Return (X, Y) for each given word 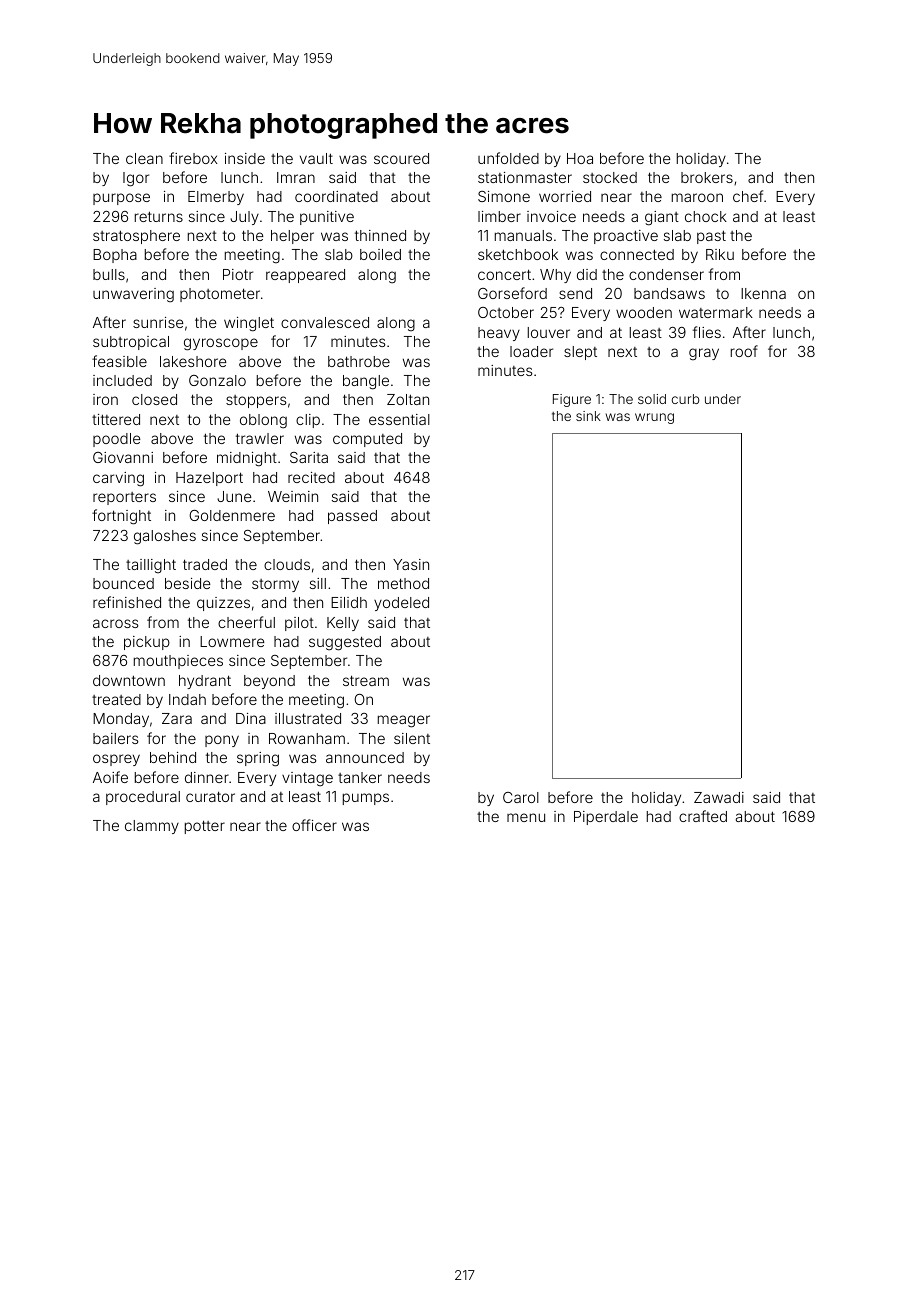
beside (188, 583)
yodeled (401, 604)
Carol (521, 797)
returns (159, 216)
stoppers (256, 401)
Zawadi (719, 797)
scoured (401, 158)
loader (531, 351)
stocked (610, 177)
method (403, 583)
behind (173, 757)
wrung (654, 418)
